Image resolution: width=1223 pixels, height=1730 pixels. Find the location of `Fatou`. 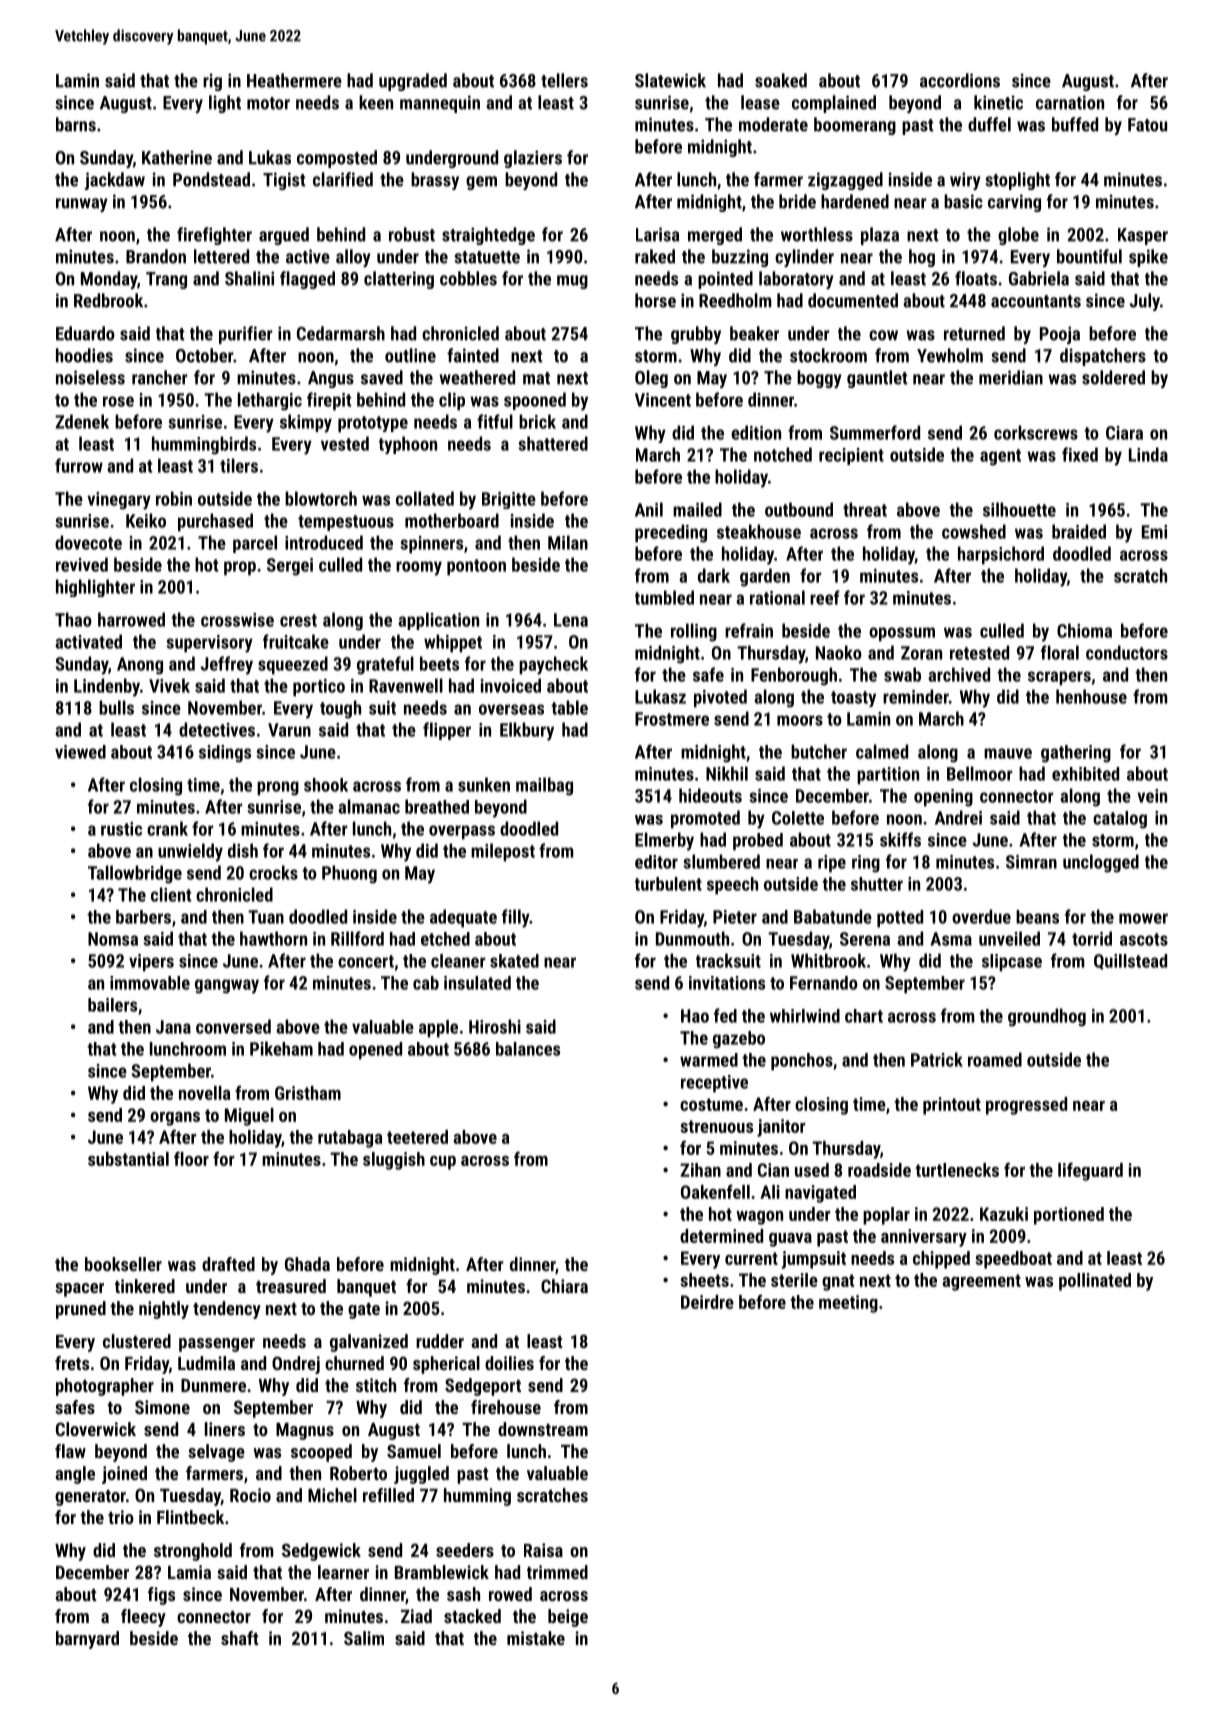

Fatou is located at coordinates (1147, 125).
